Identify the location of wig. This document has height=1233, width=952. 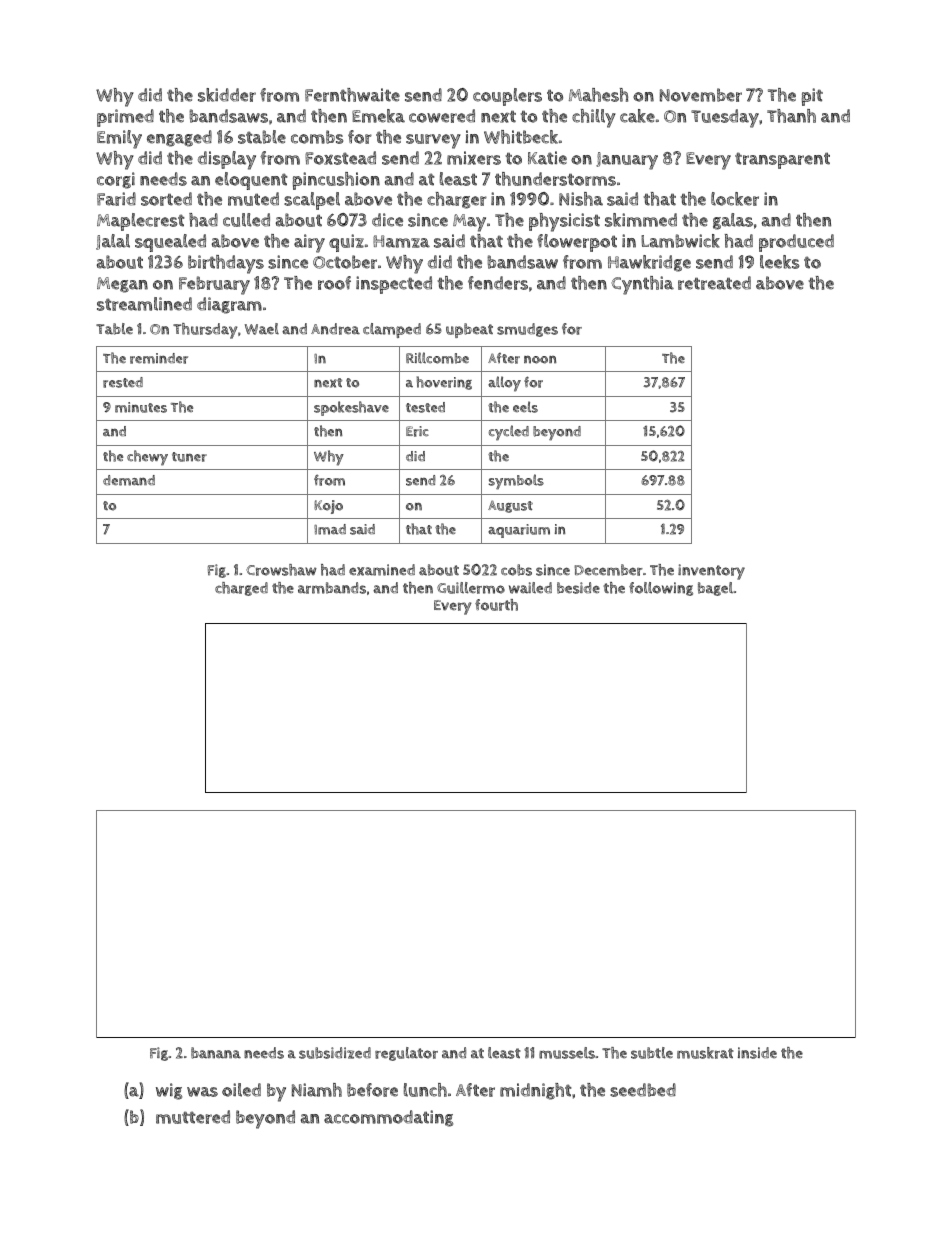
(169, 1091).
